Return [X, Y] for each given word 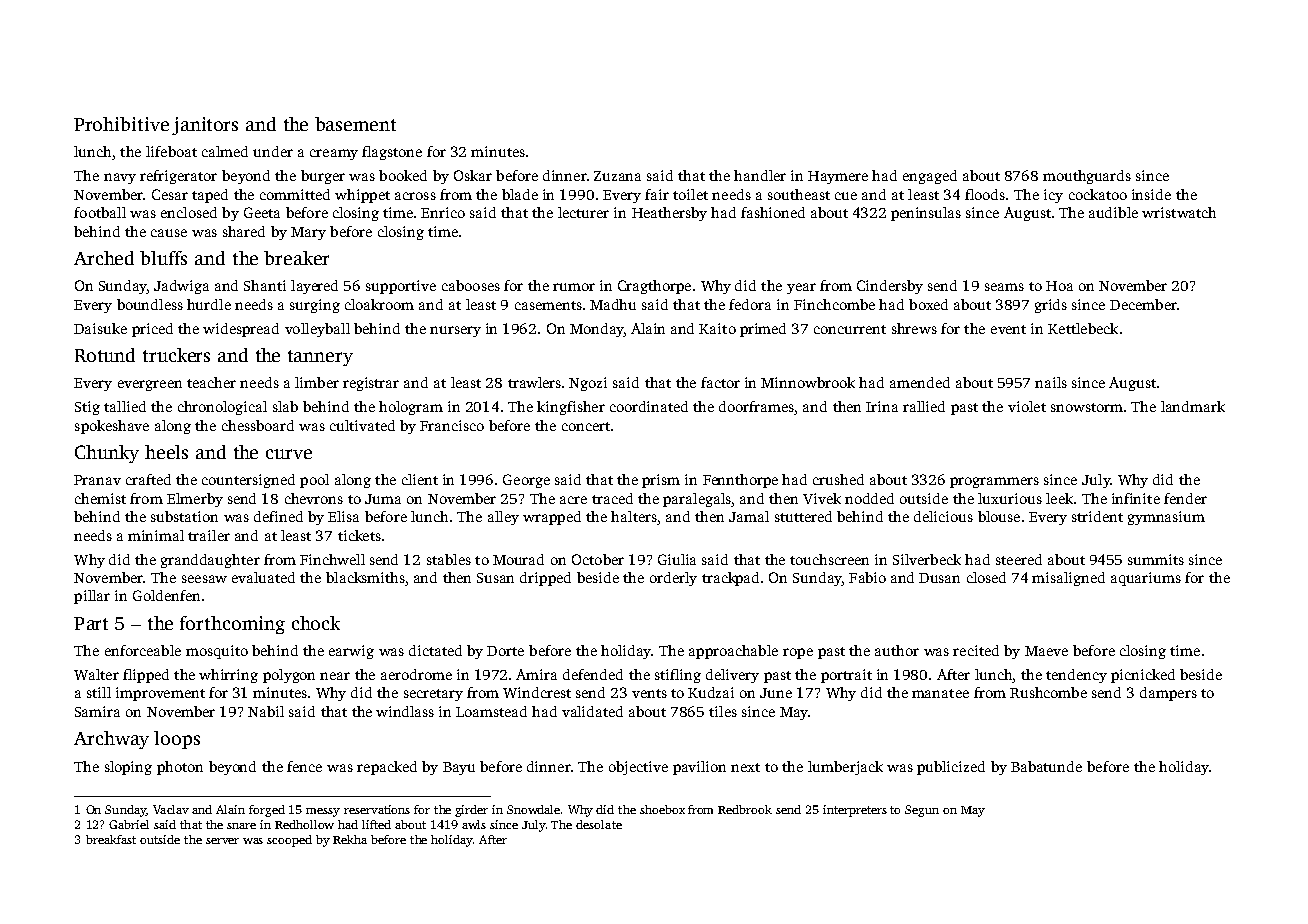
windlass [405, 711]
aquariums [1146, 579]
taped [210, 196]
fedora [750, 304]
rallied [924, 406]
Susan [495, 578]
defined [278, 516]
